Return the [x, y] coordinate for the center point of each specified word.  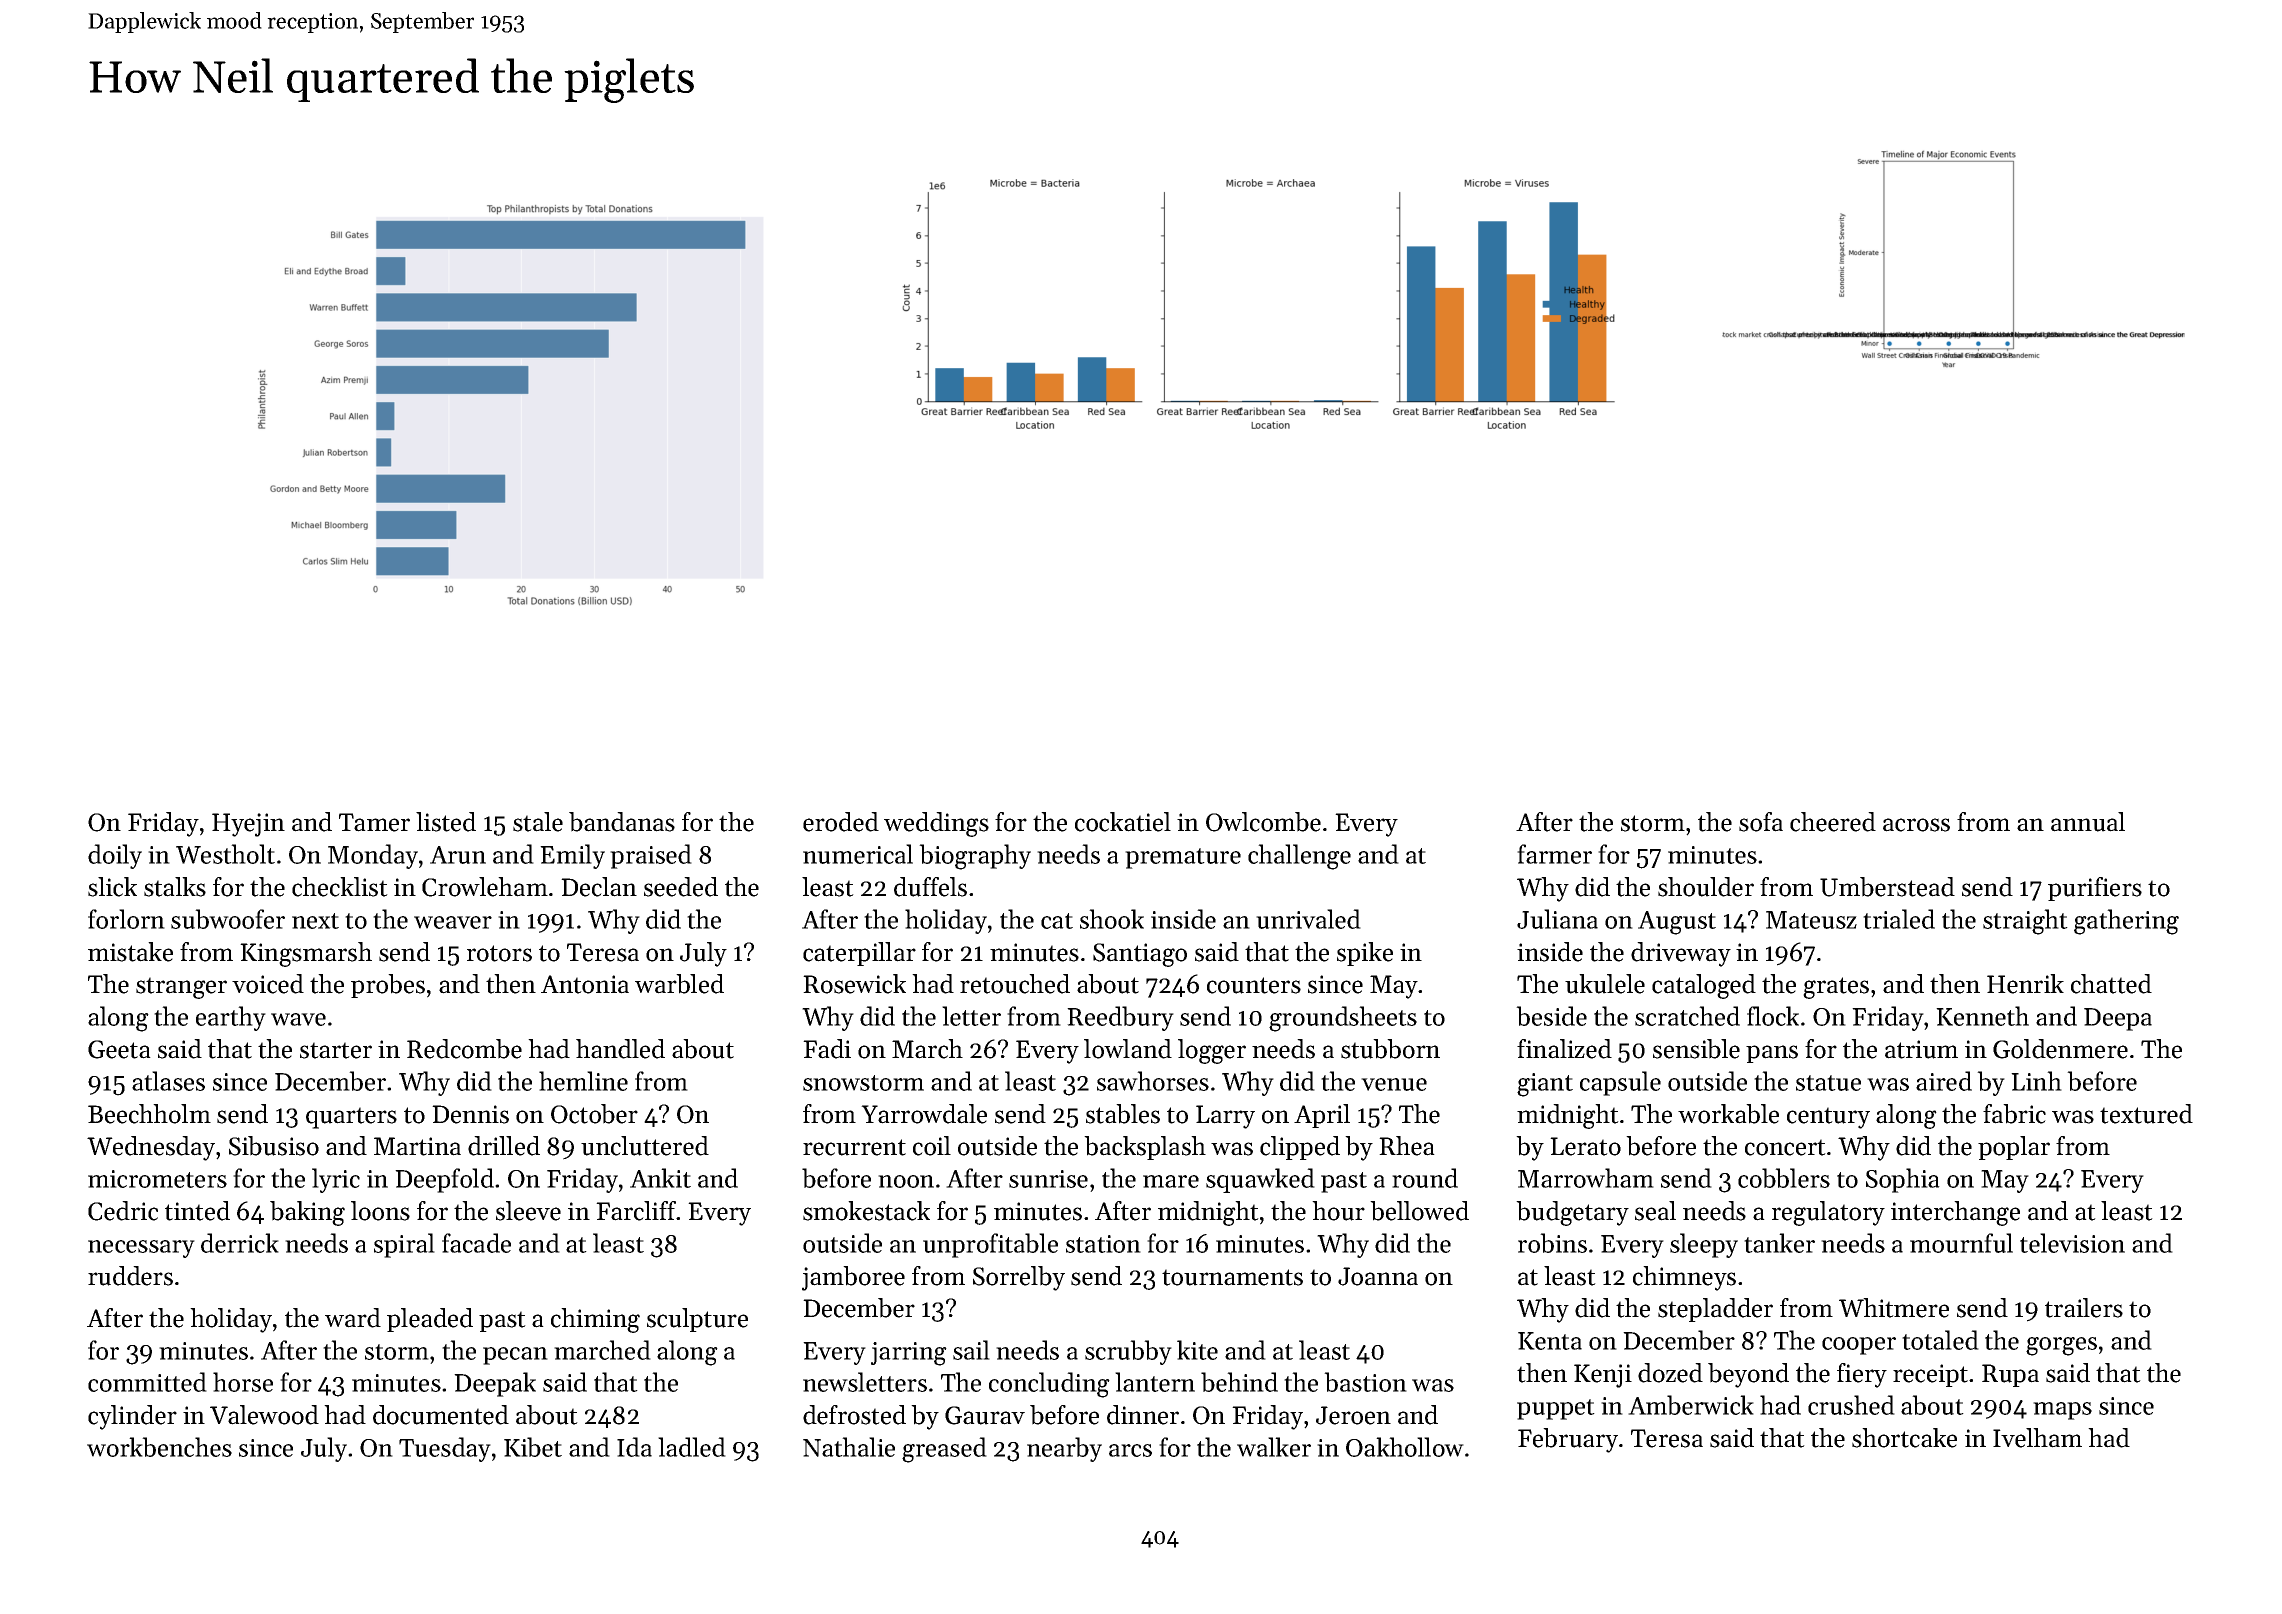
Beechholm [149, 1114]
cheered [1833, 822]
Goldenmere [2060, 1049]
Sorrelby [1019, 1278]
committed [147, 1382]
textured [2146, 1114]
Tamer [374, 822]
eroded [841, 822]
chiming [595, 1320]
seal [1655, 1211]
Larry [1225, 1117]
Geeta [119, 1049]
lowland [1128, 1049]
